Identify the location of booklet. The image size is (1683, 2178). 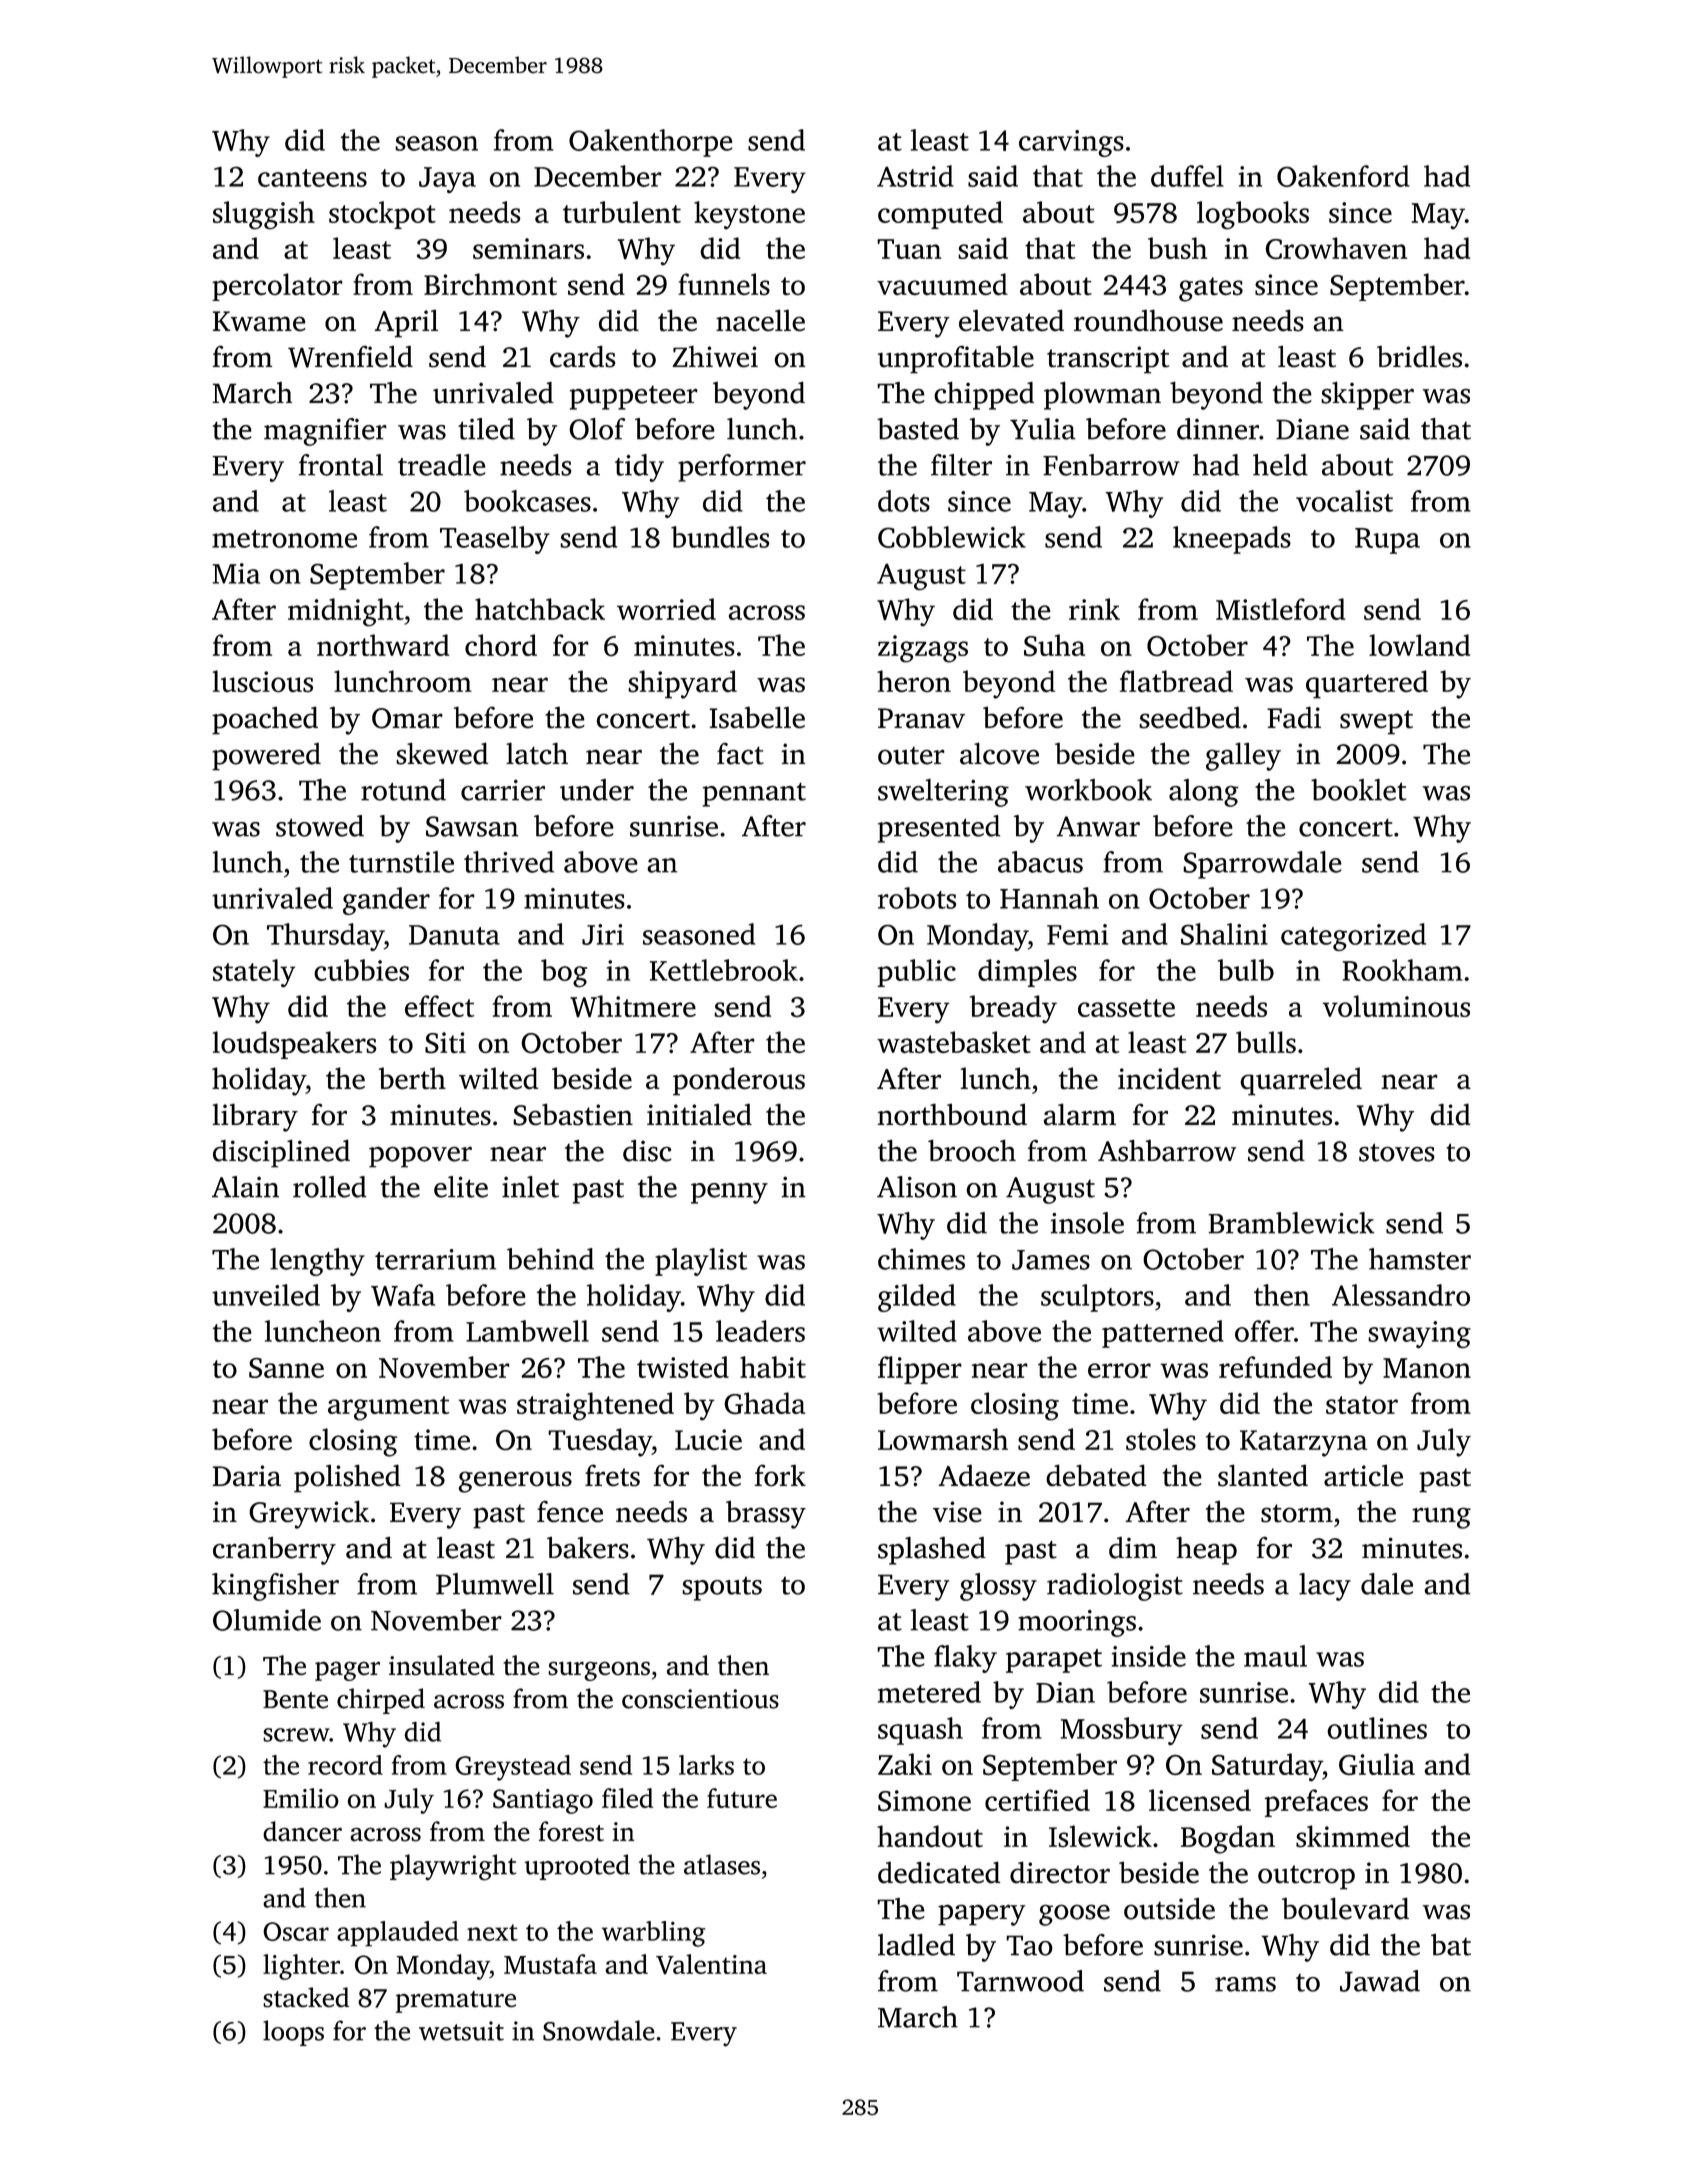
(1358, 790).
